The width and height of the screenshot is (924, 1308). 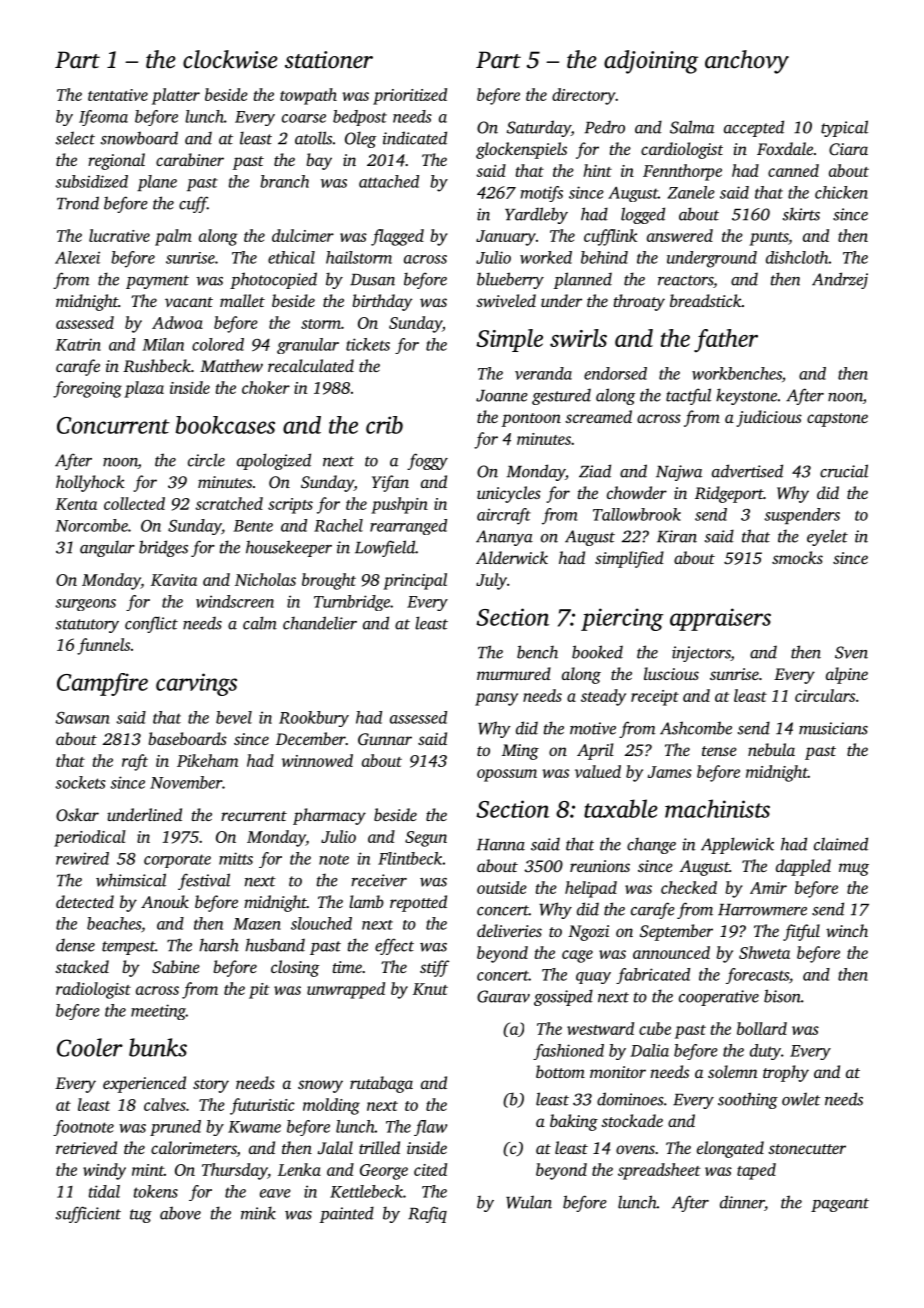 What do you see at coordinates (595, 471) in the screenshot?
I see `Ziad` at bounding box center [595, 471].
